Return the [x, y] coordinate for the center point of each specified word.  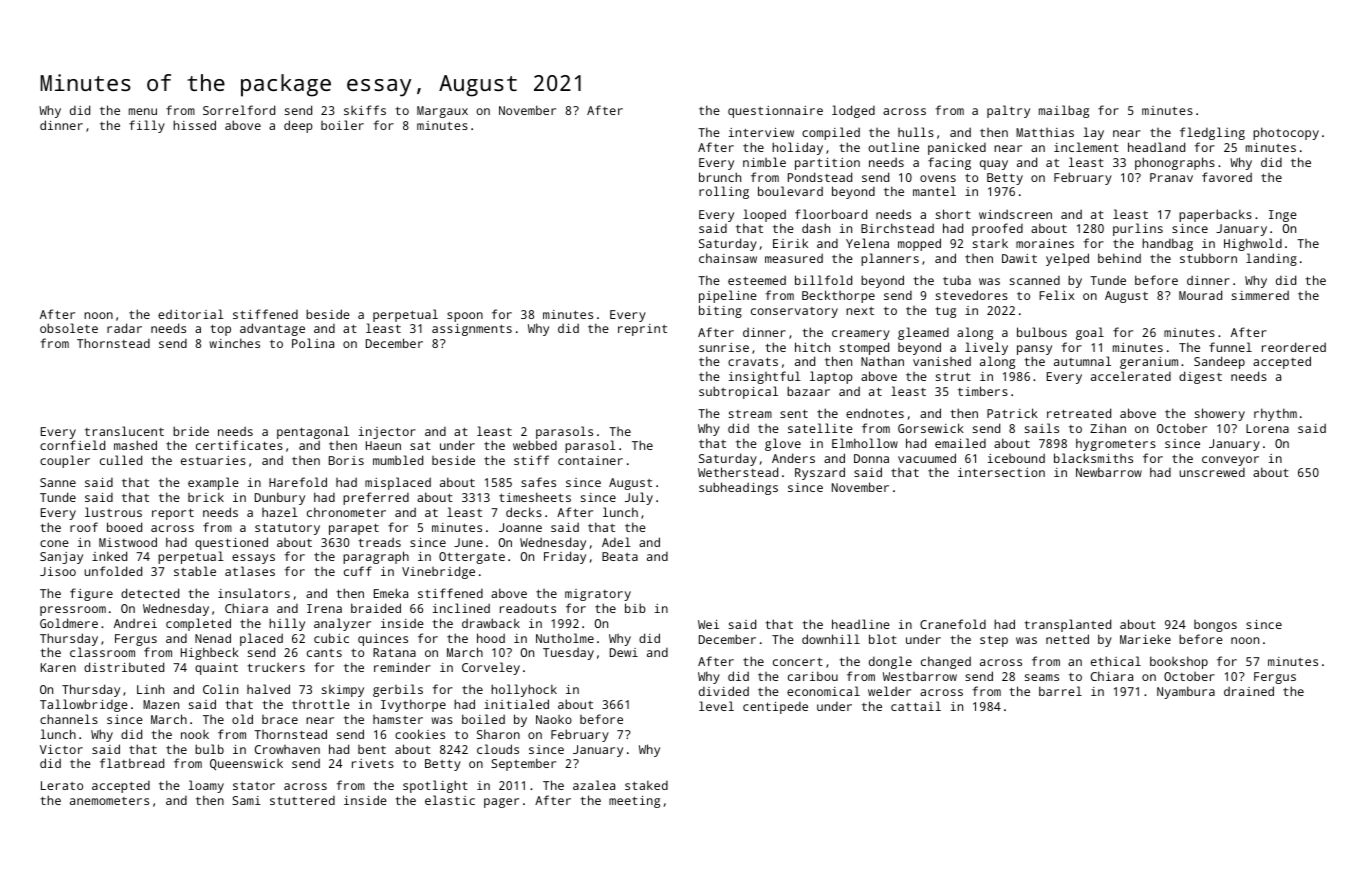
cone [54, 543]
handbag [1167, 244]
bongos [1215, 626]
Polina [313, 343]
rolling [724, 192]
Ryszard [820, 473]
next [860, 311]
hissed [194, 125]
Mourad [1200, 295]
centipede [775, 708]
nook [195, 734]
